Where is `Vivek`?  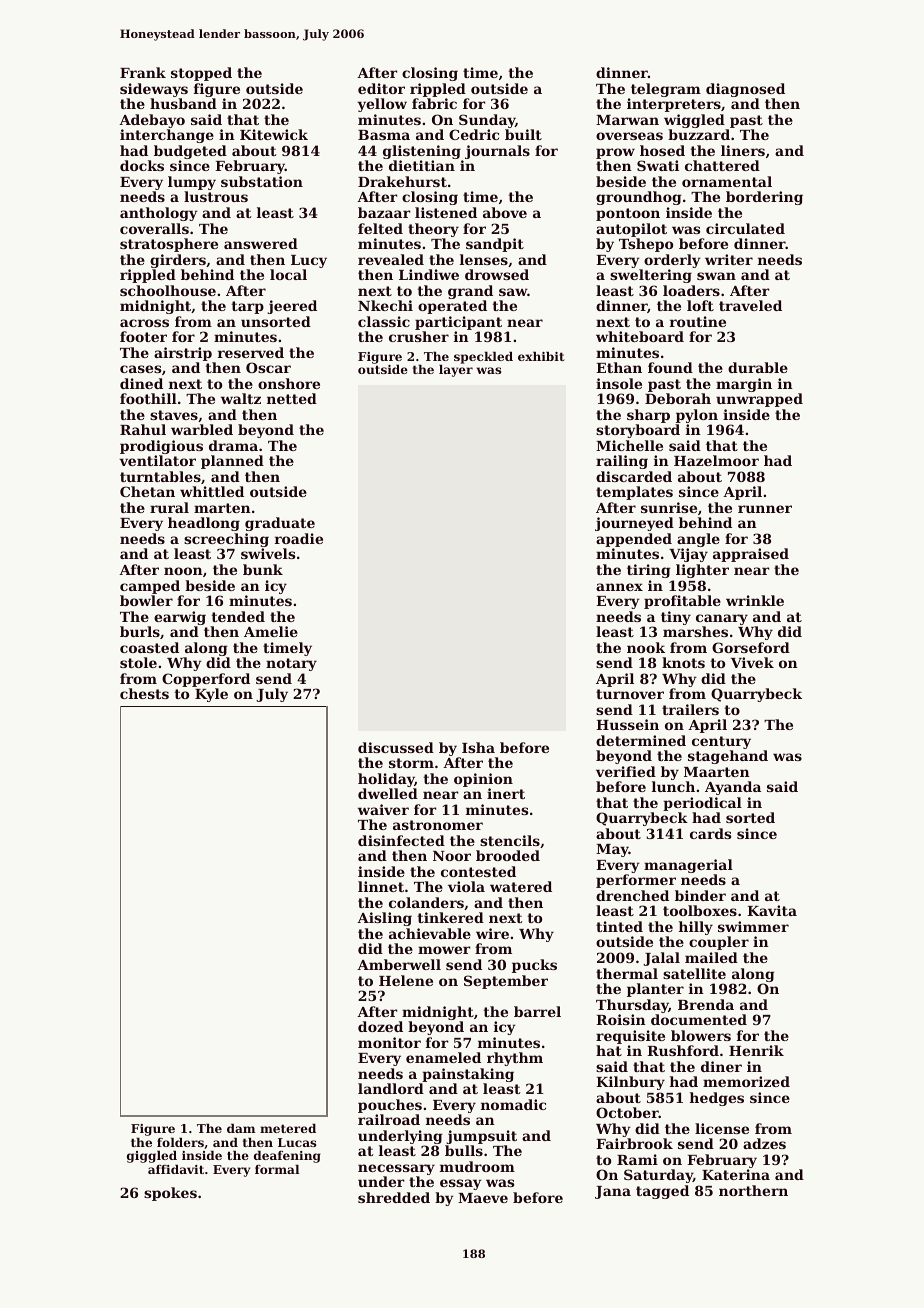 Vivek is located at coordinates (752, 662).
